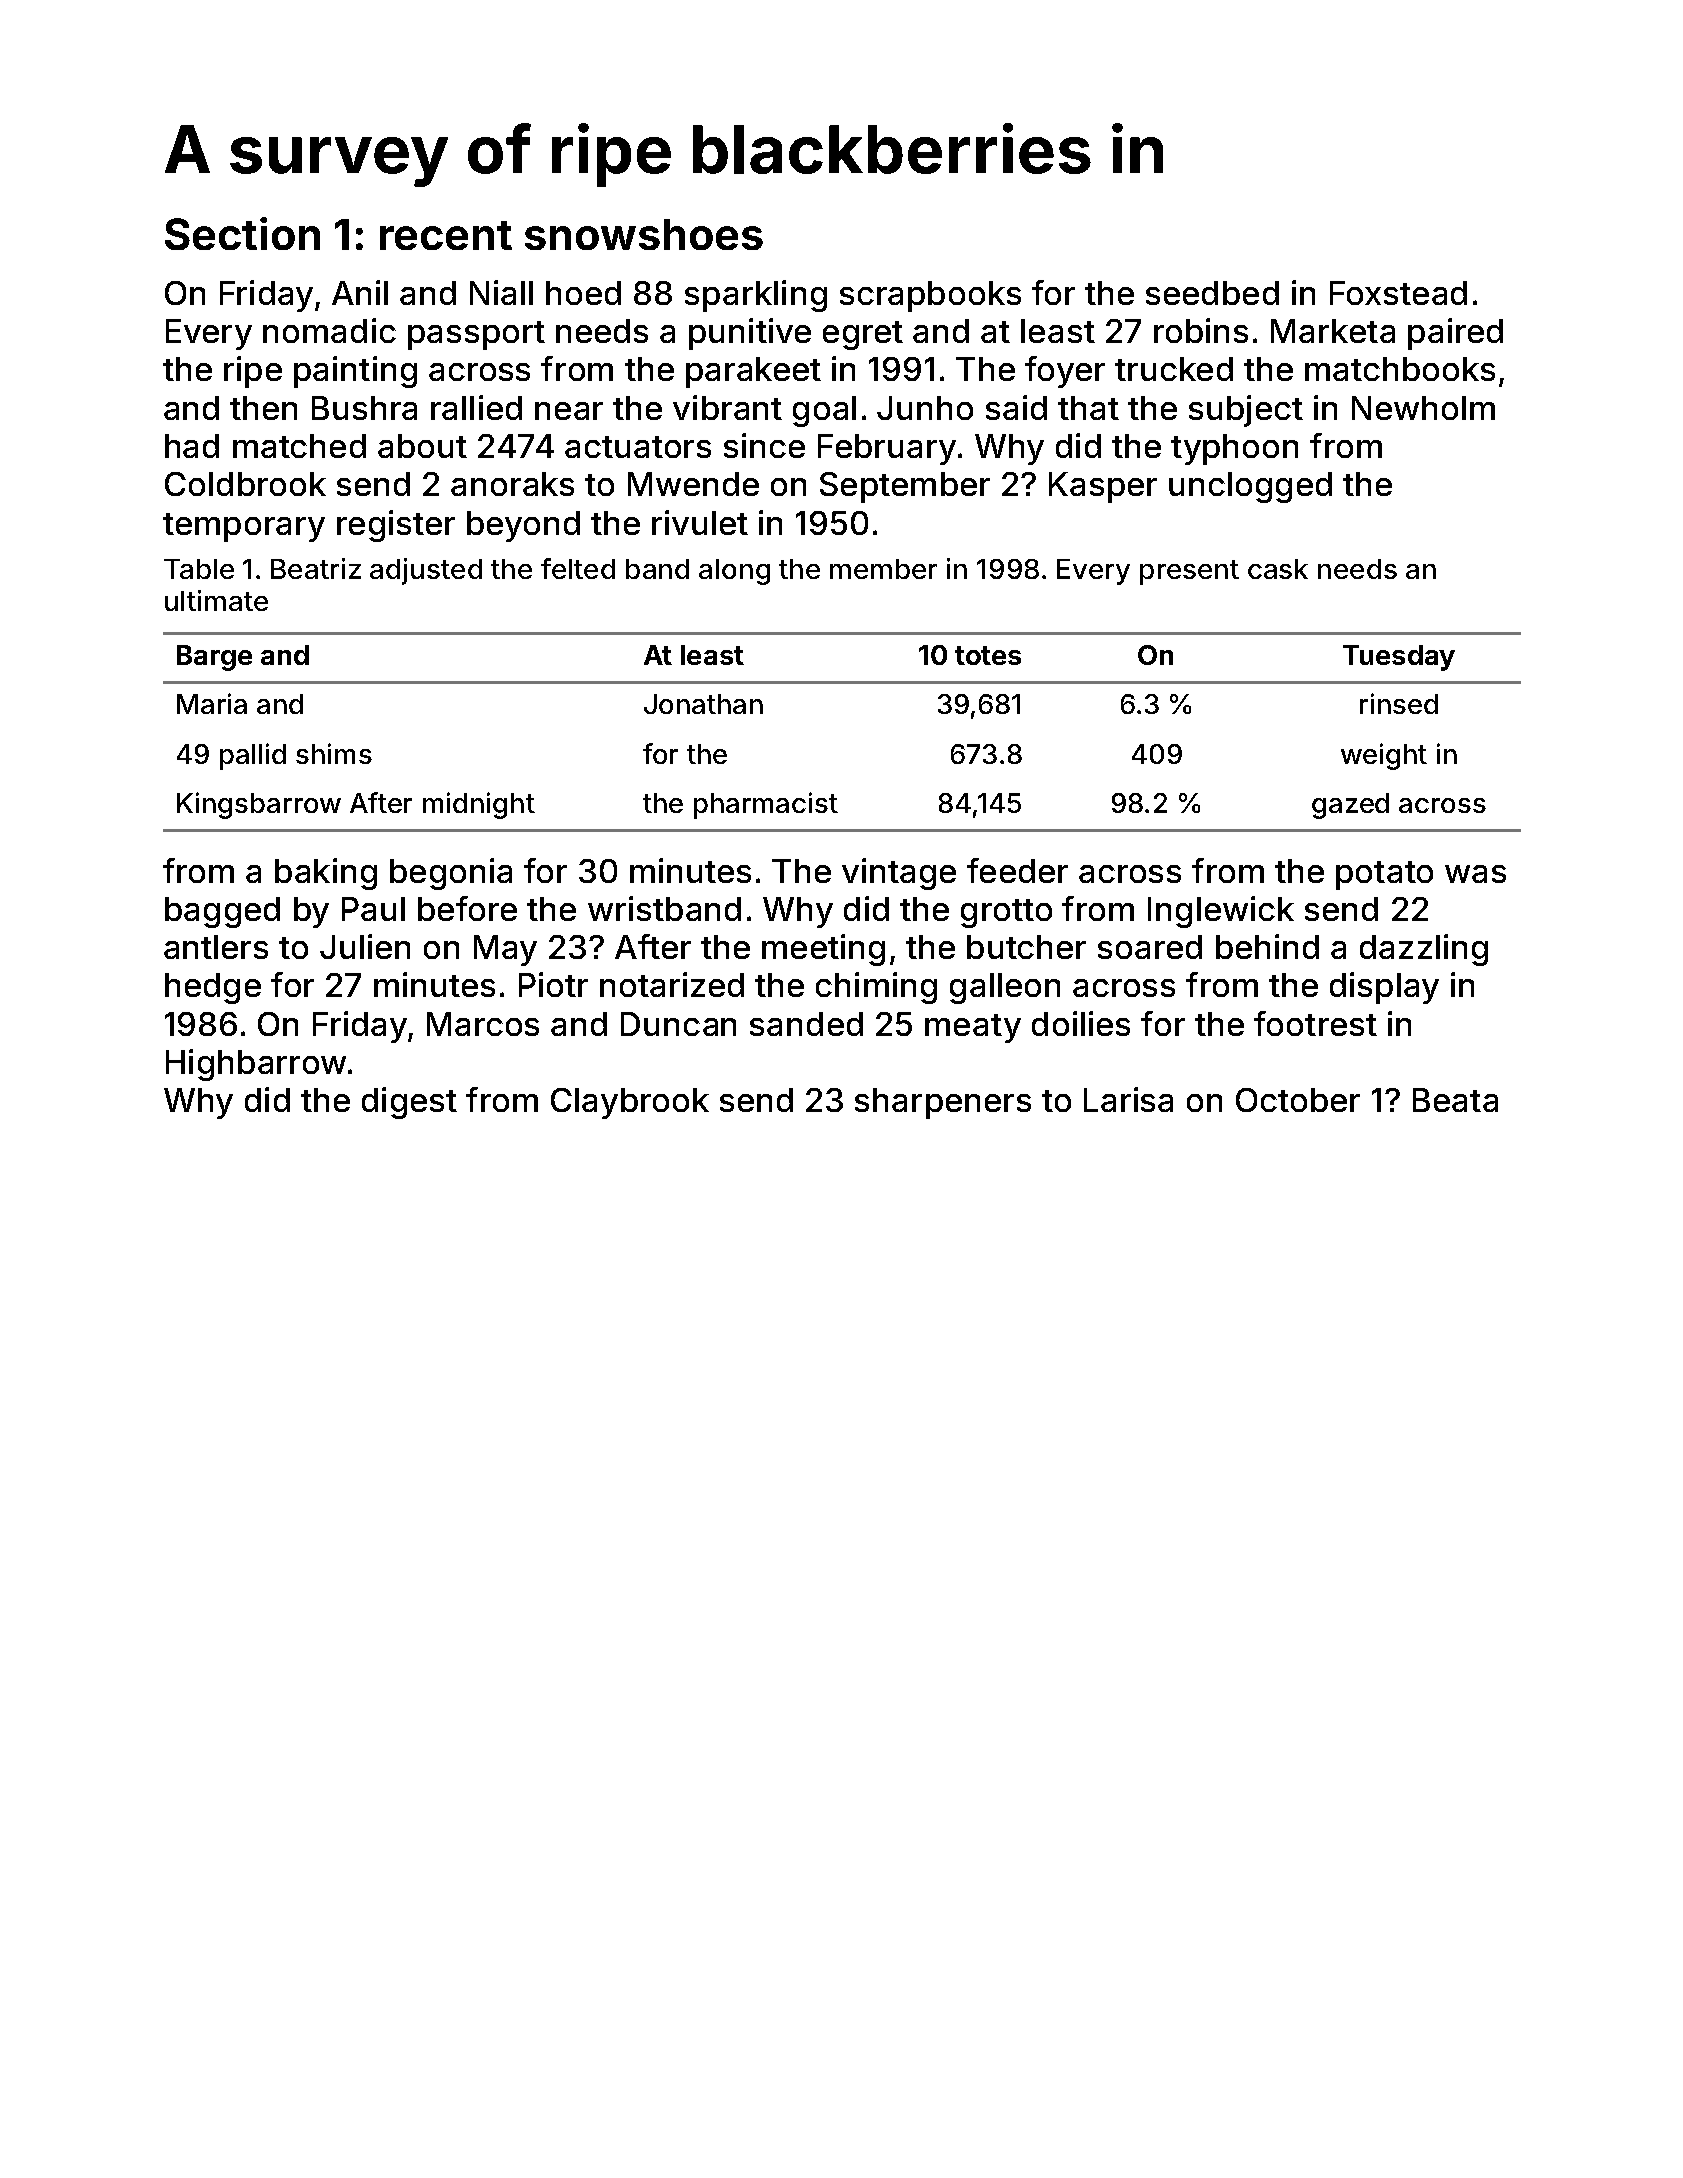 This document has width=1683, height=2178. Describe the element at coordinates (988, 655) in the document. I see `totes` at that location.
